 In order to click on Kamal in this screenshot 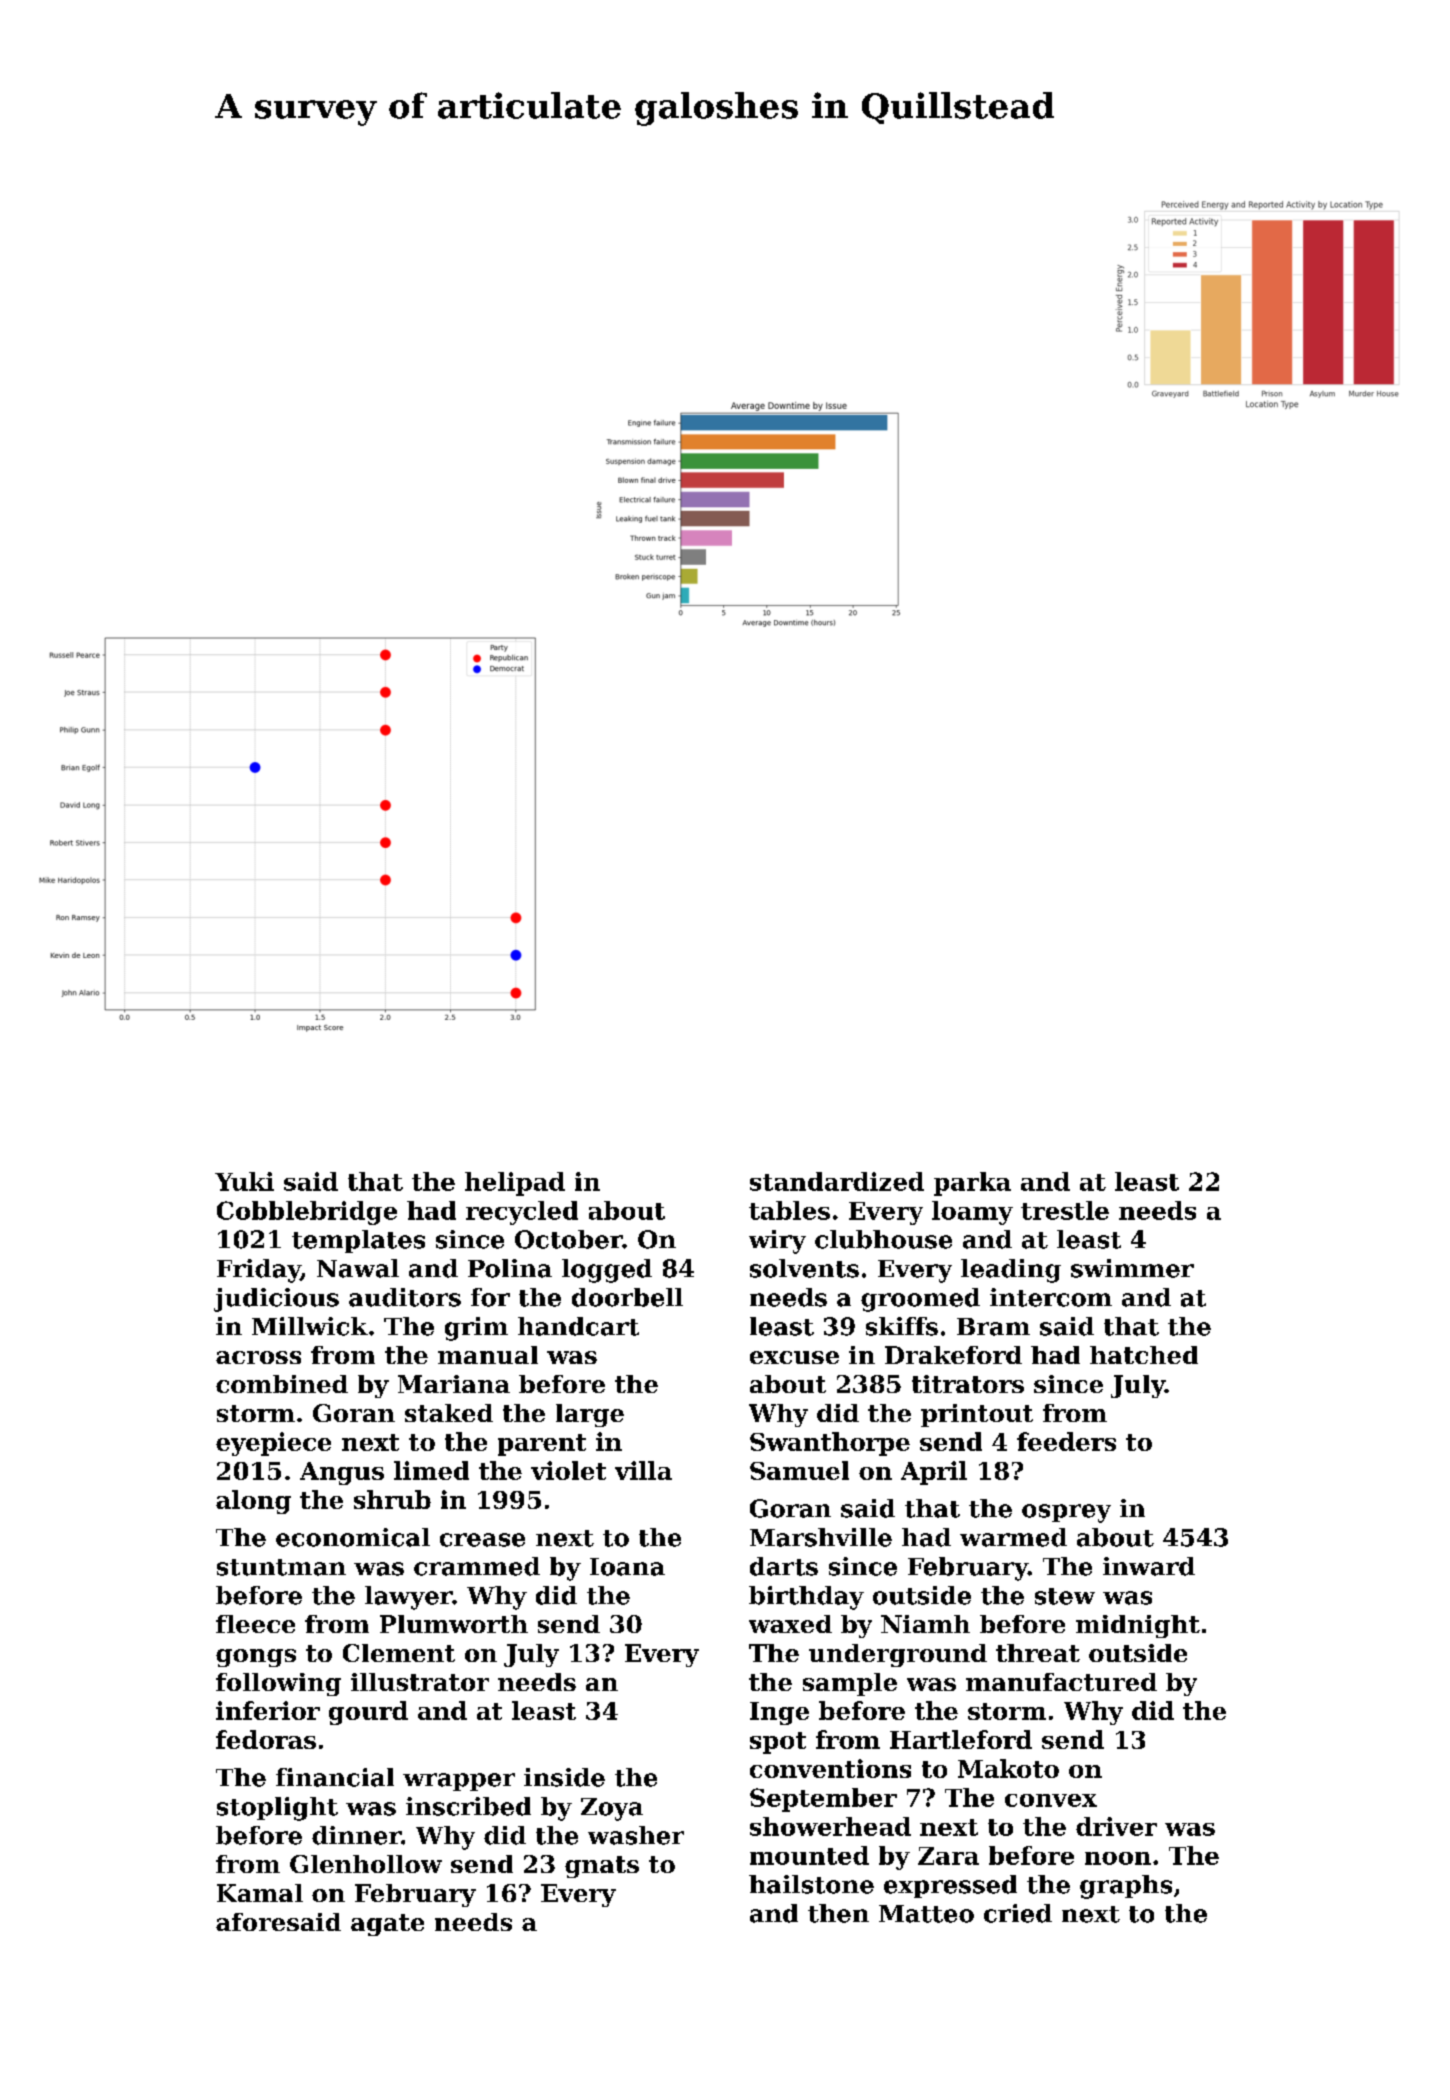, I will do `click(260, 1893)`.
